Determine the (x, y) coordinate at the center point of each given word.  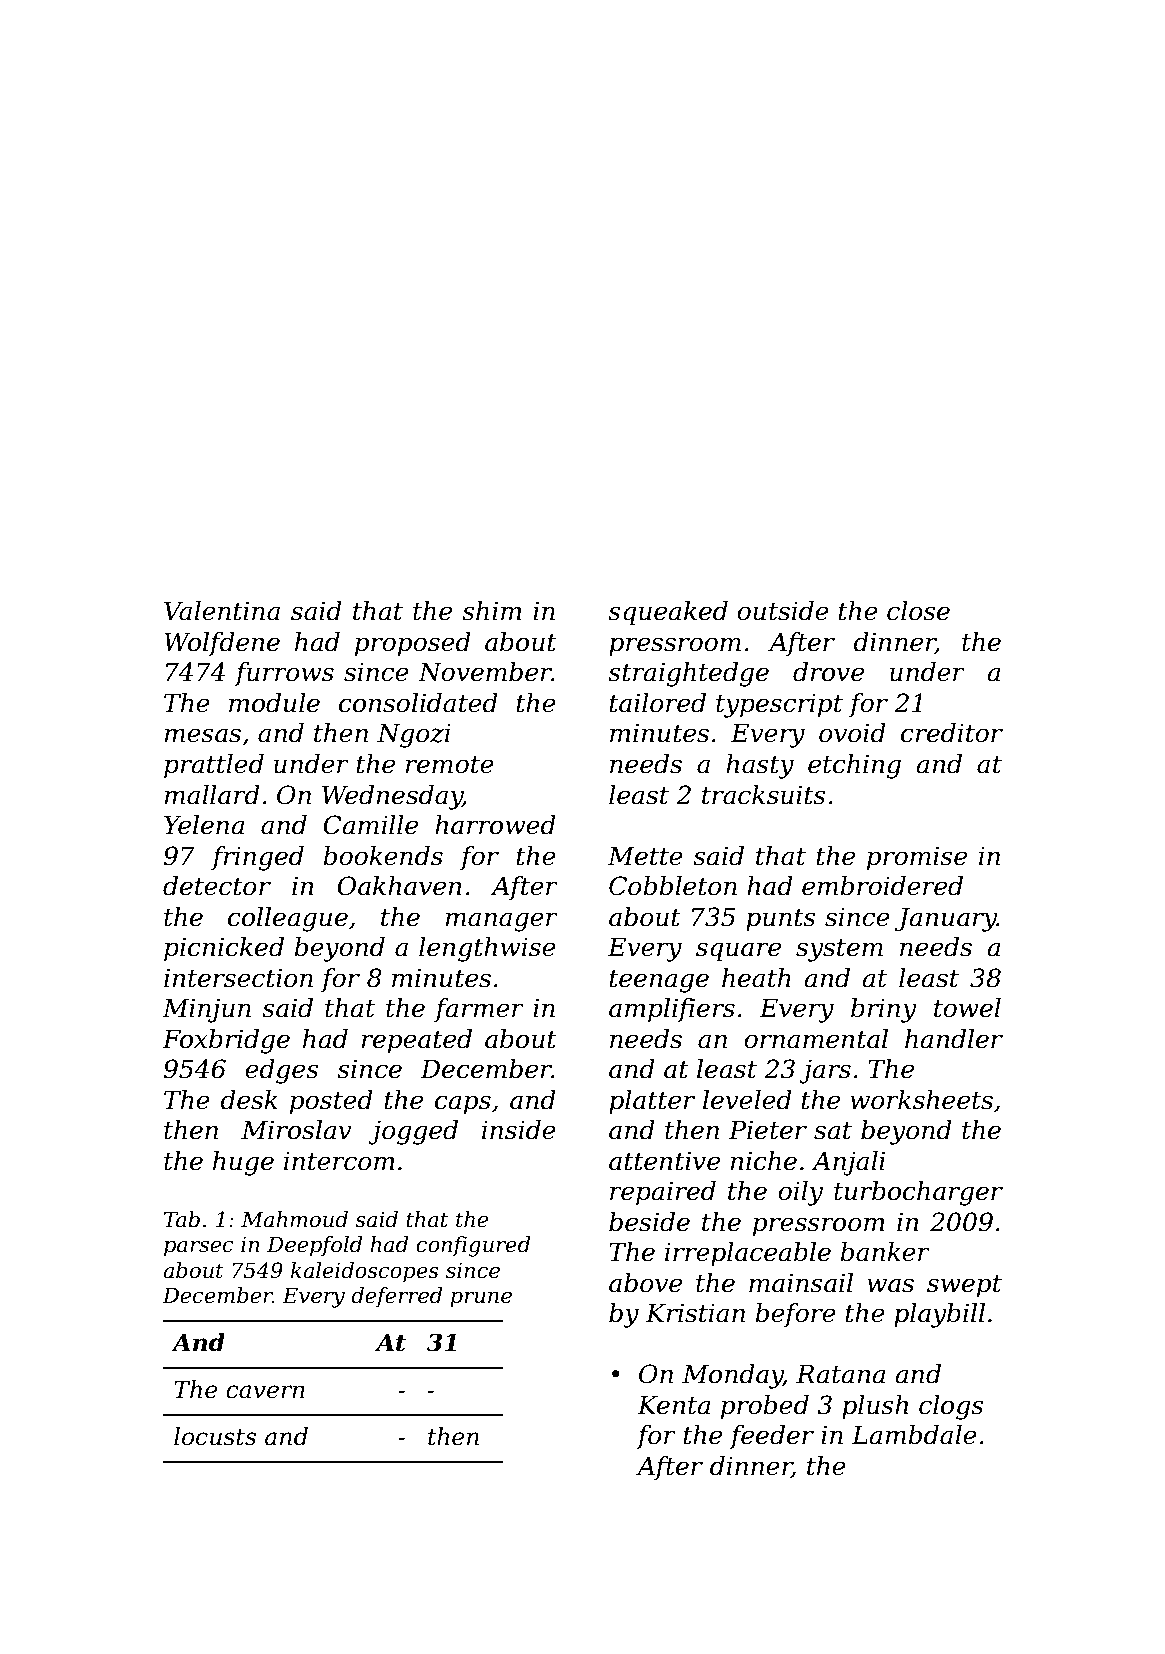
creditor (952, 733)
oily (800, 1193)
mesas (202, 735)
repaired (663, 1193)
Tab (182, 1219)
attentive (664, 1161)
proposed (413, 644)
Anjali (848, 1163)
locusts (215, 1436)
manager (501, 922)
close (918, 611)
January (946, 919)
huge (243, 1163)
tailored (658, 703)
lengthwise (487, 949)
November (485, 672)
